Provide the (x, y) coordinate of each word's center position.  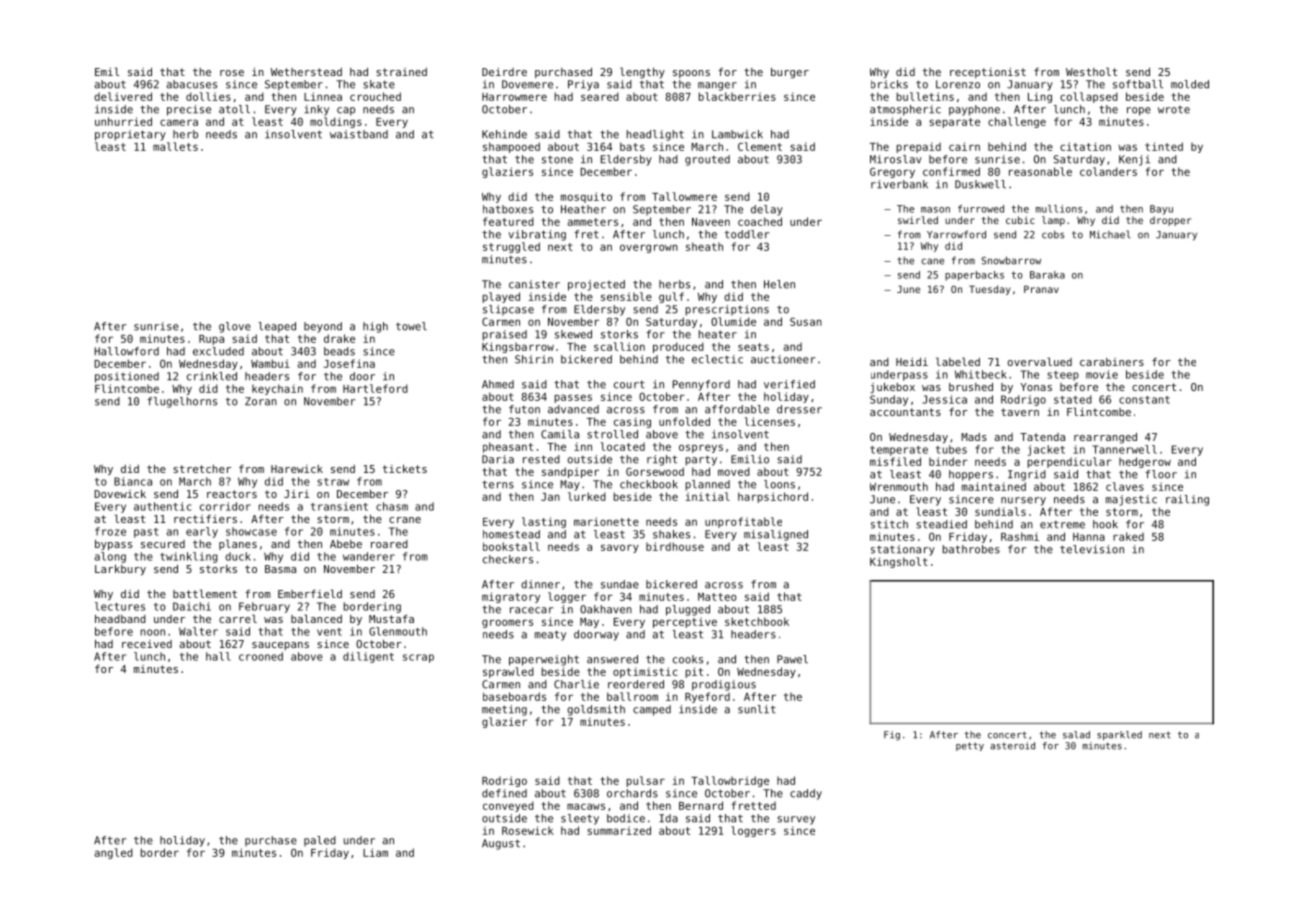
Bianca (133, 481)
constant (1144, 400)
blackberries (737, 96)
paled (320, 841)
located (623, 446)
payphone (974, 110)
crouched (375, 96)
